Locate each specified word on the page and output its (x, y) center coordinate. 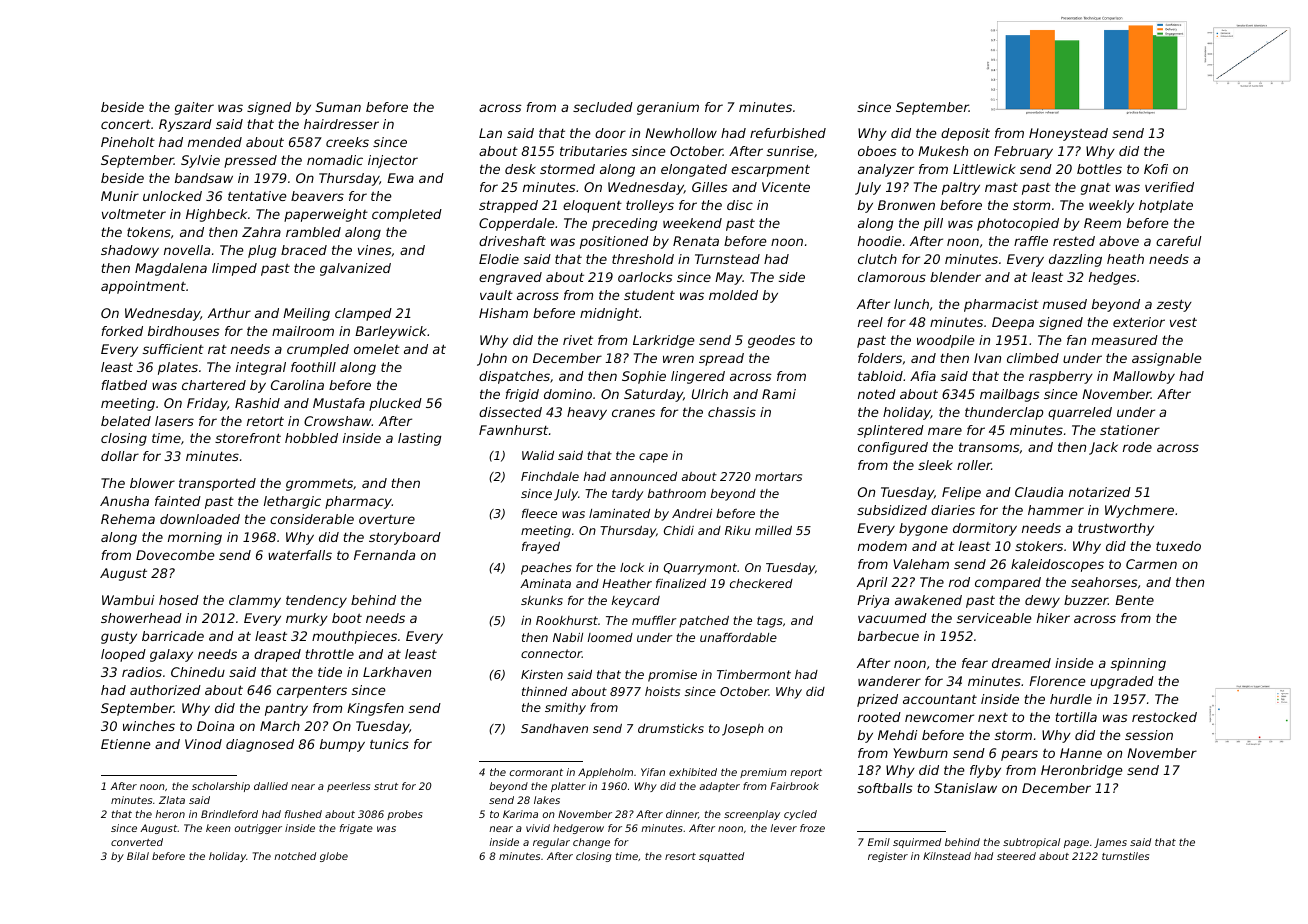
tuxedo (1178, 546)
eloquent (592, 206)
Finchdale (550, 476)
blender (955, 277)
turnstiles (1125, 856)
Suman (338, 107)
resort (680, 856)
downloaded (200, 519)
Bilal (138, 856)
